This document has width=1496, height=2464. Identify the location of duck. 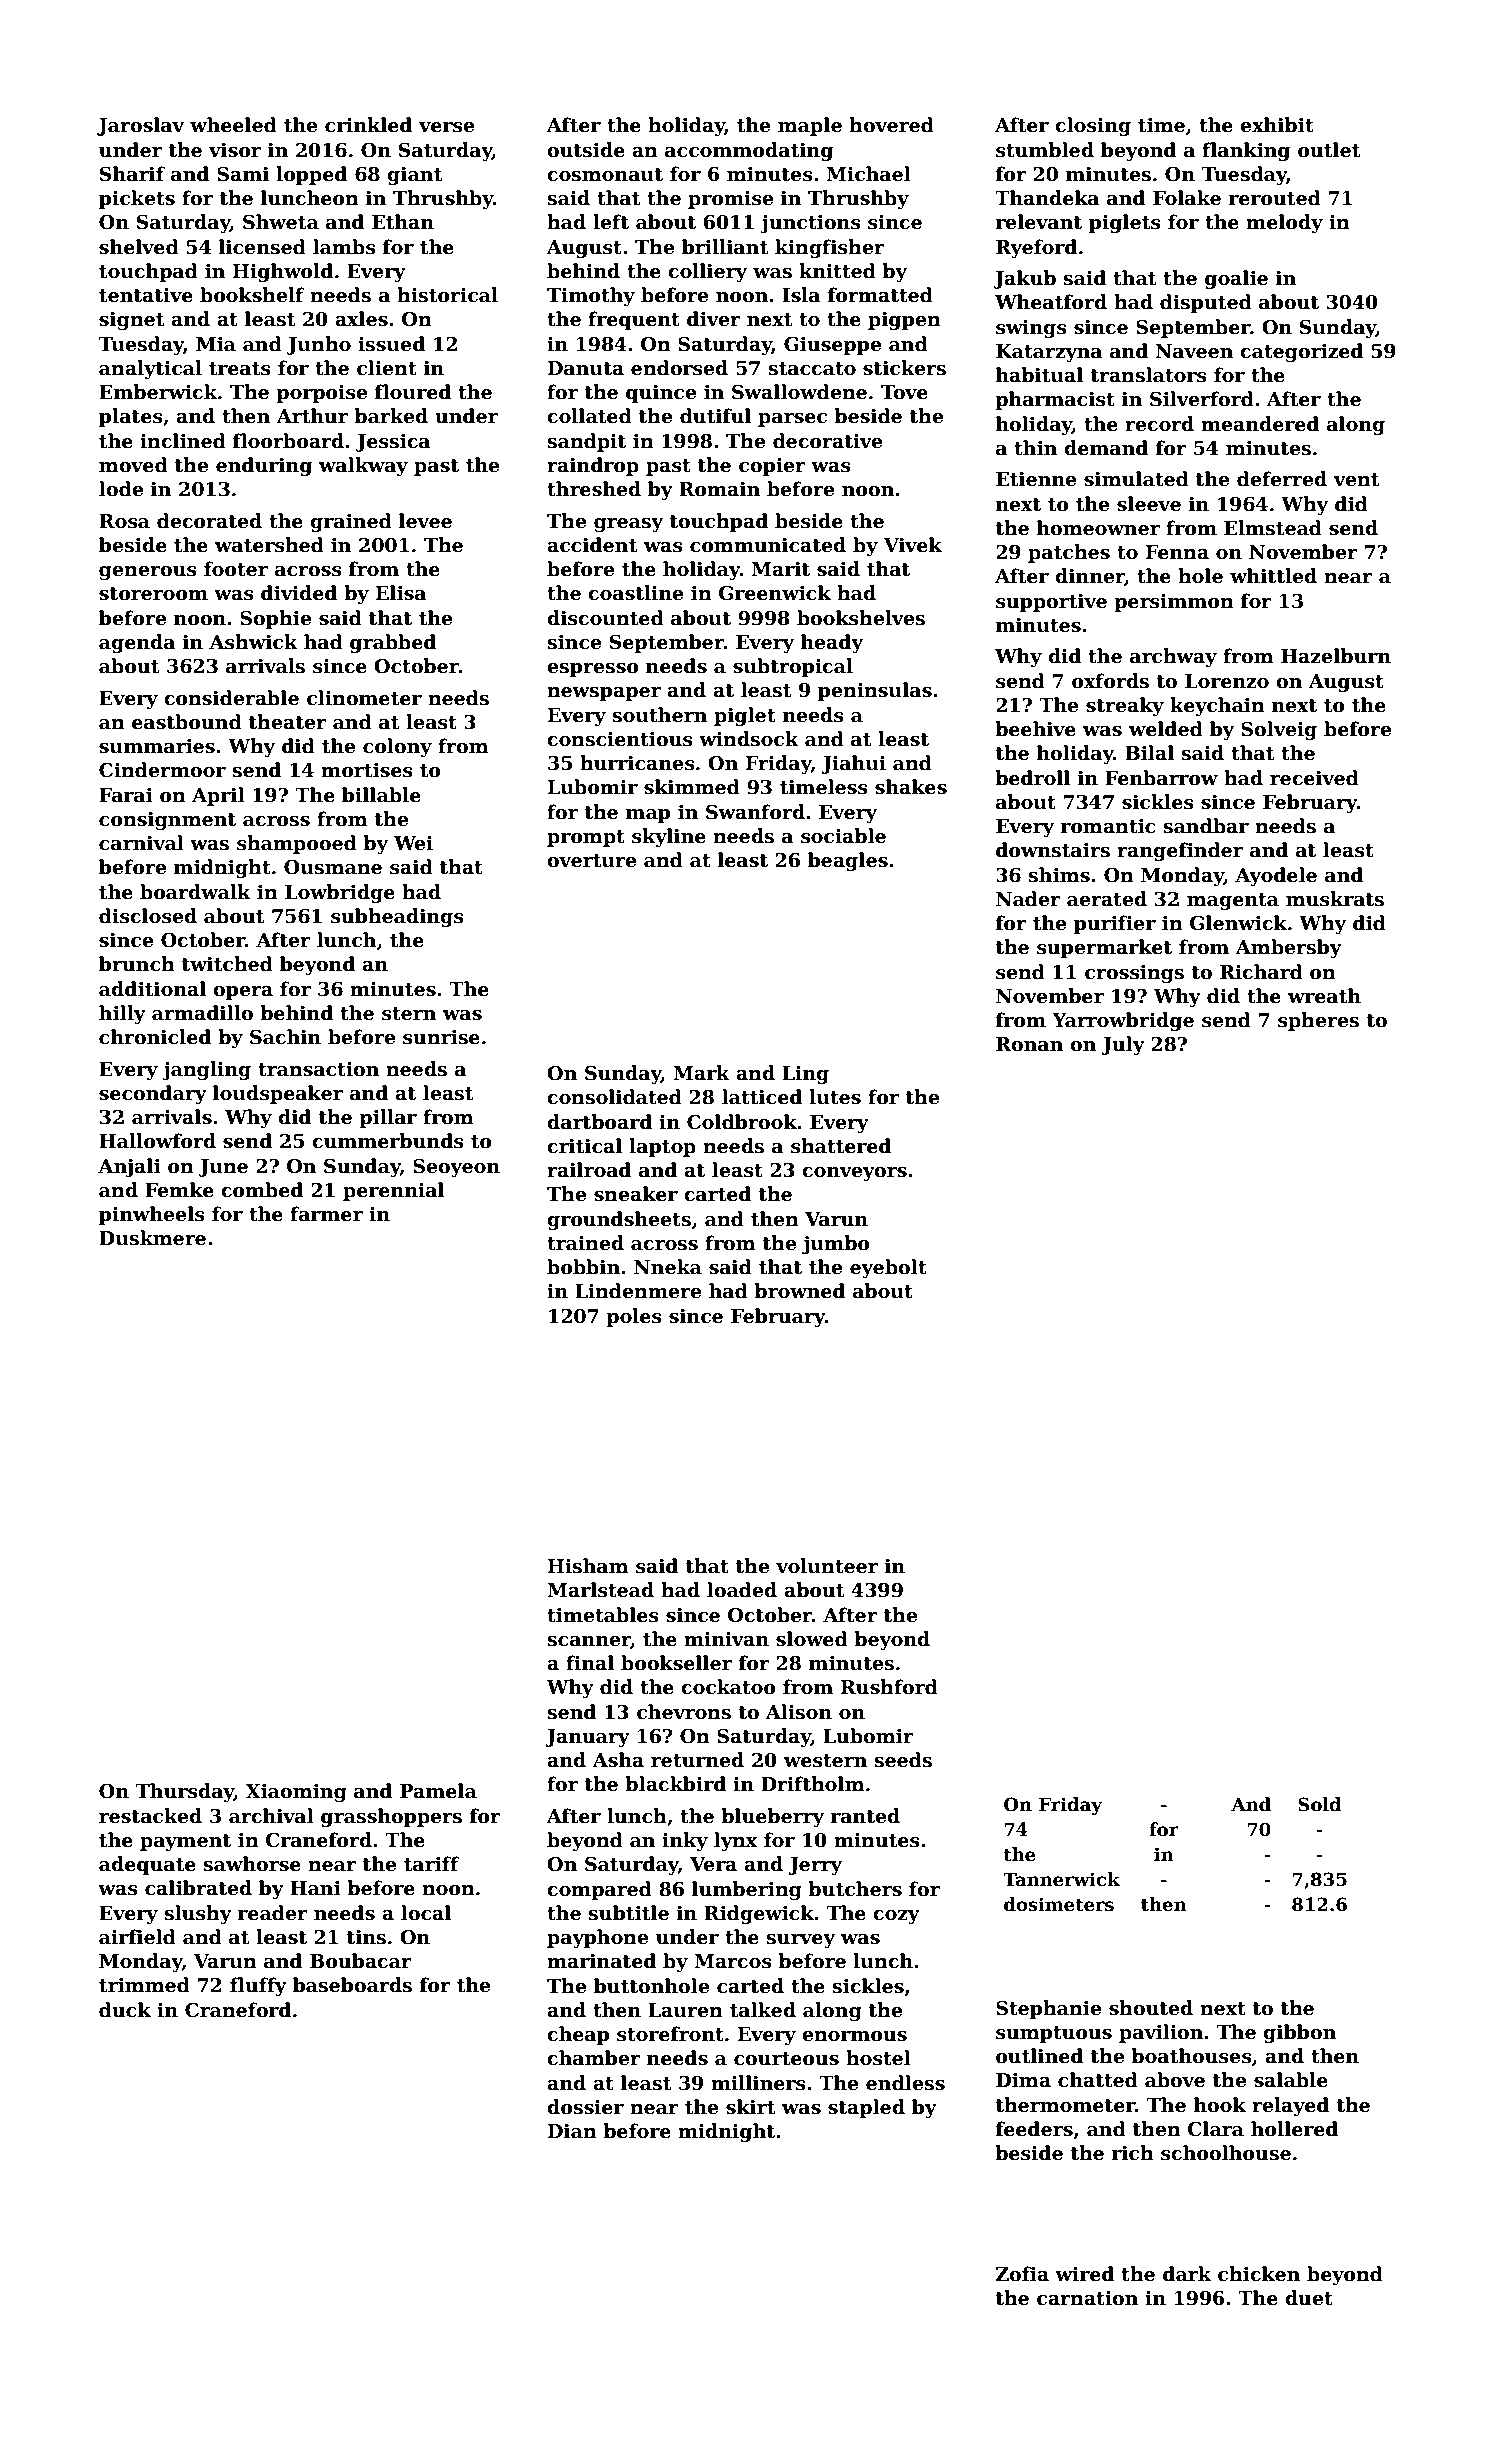
(125, 2010).
